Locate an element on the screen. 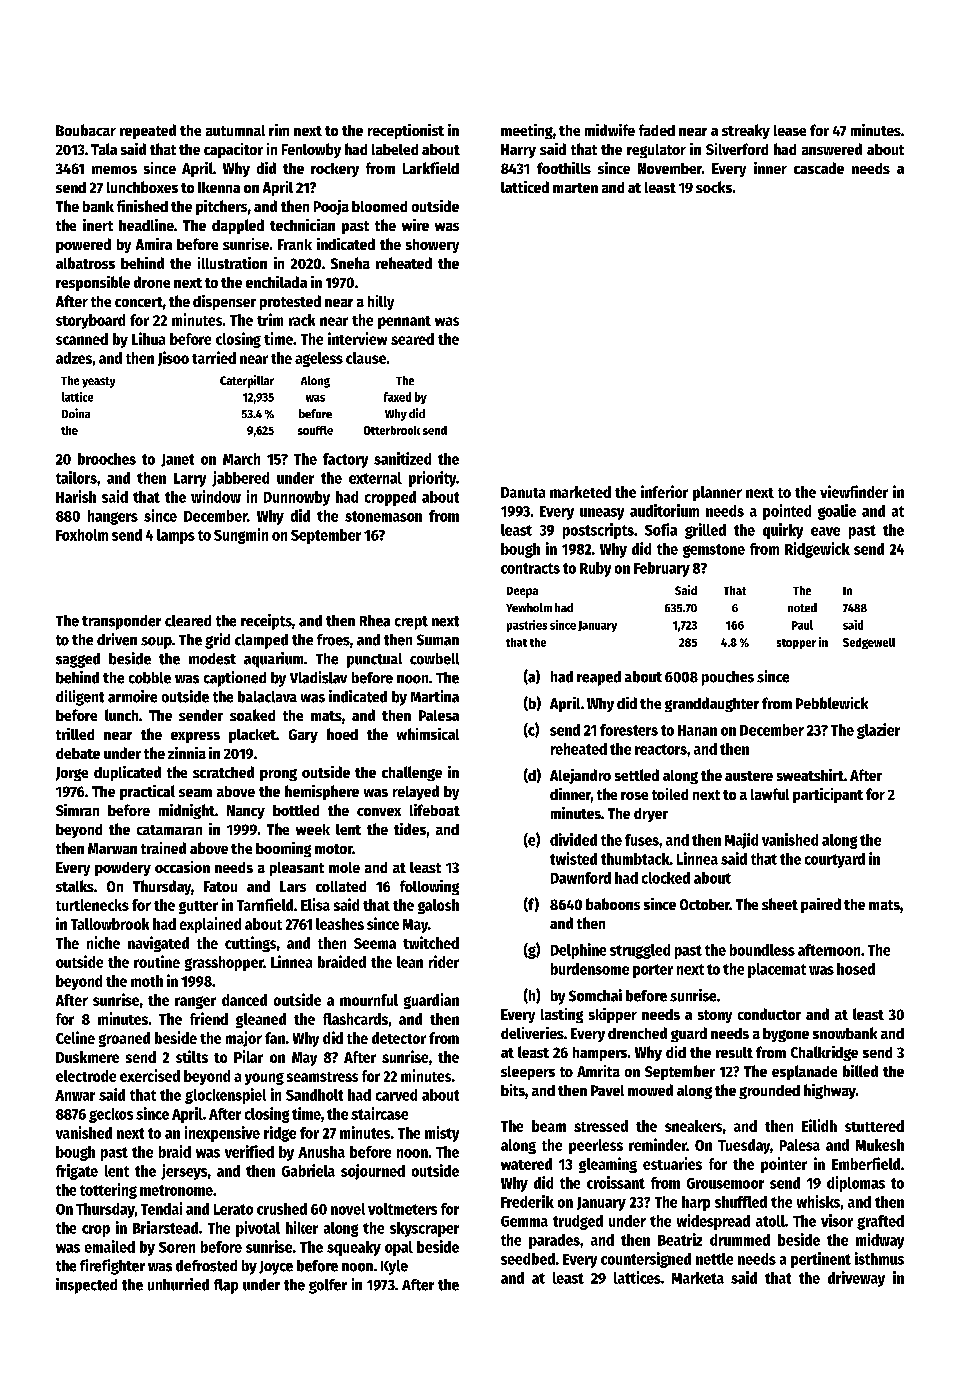  finished is located at coordinates (142, 206).
